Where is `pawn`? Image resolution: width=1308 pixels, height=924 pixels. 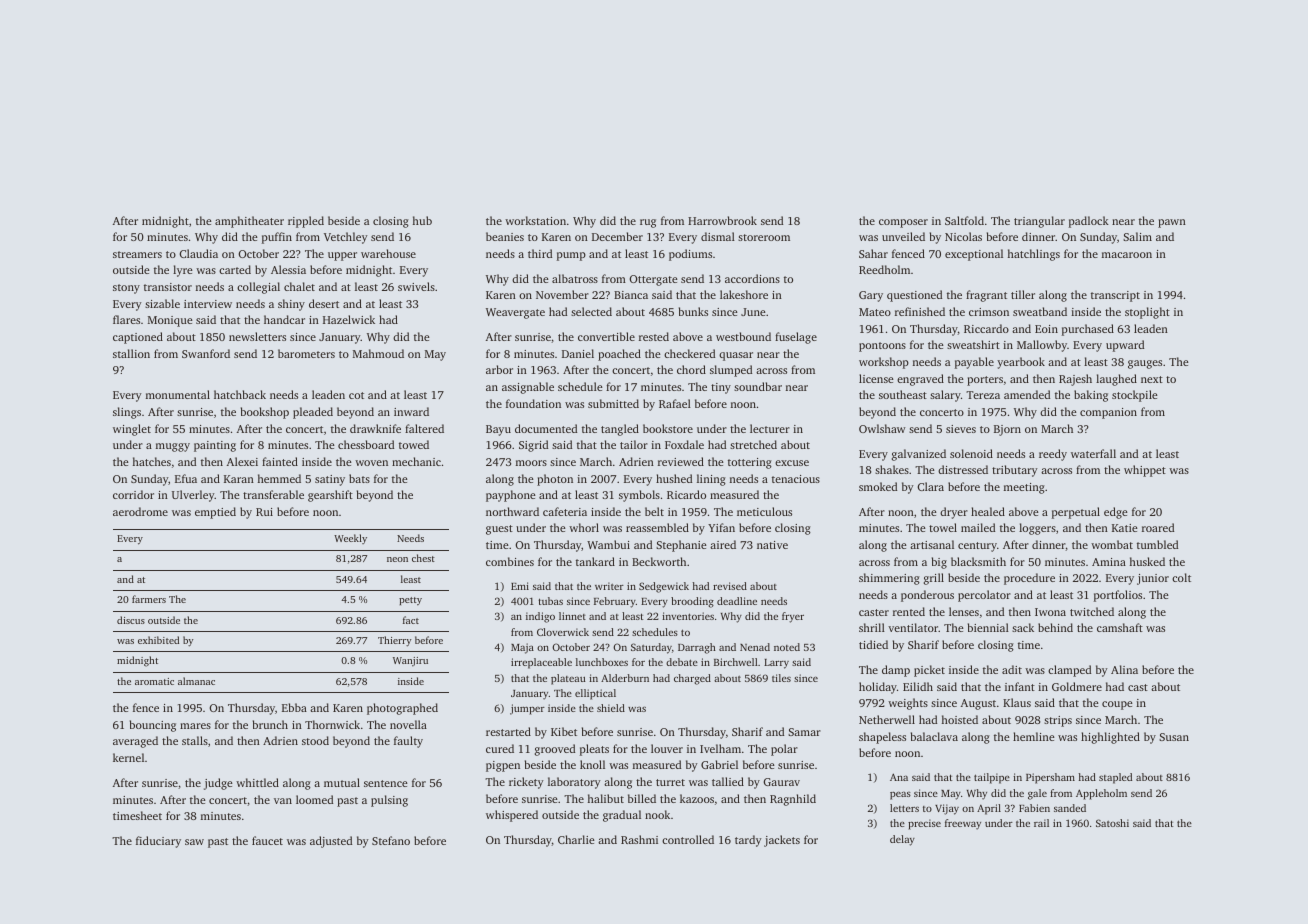
pawn is located at coordinates (1172, 223).
